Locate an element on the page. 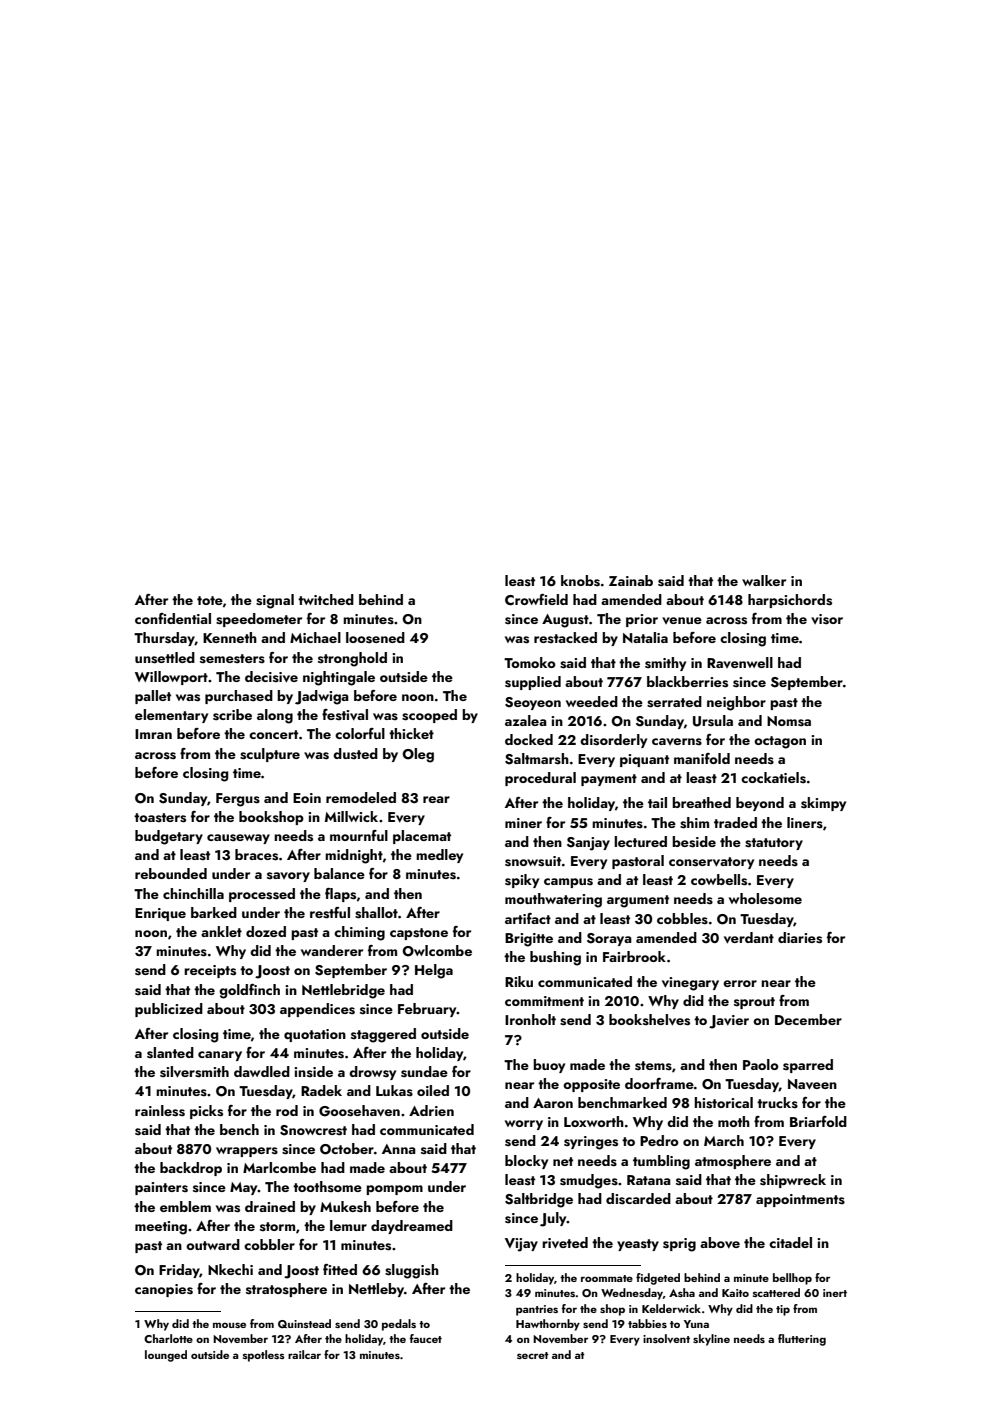 The width and height of the document is (983, 1423). octagon is located at coordinates (780, 742).
